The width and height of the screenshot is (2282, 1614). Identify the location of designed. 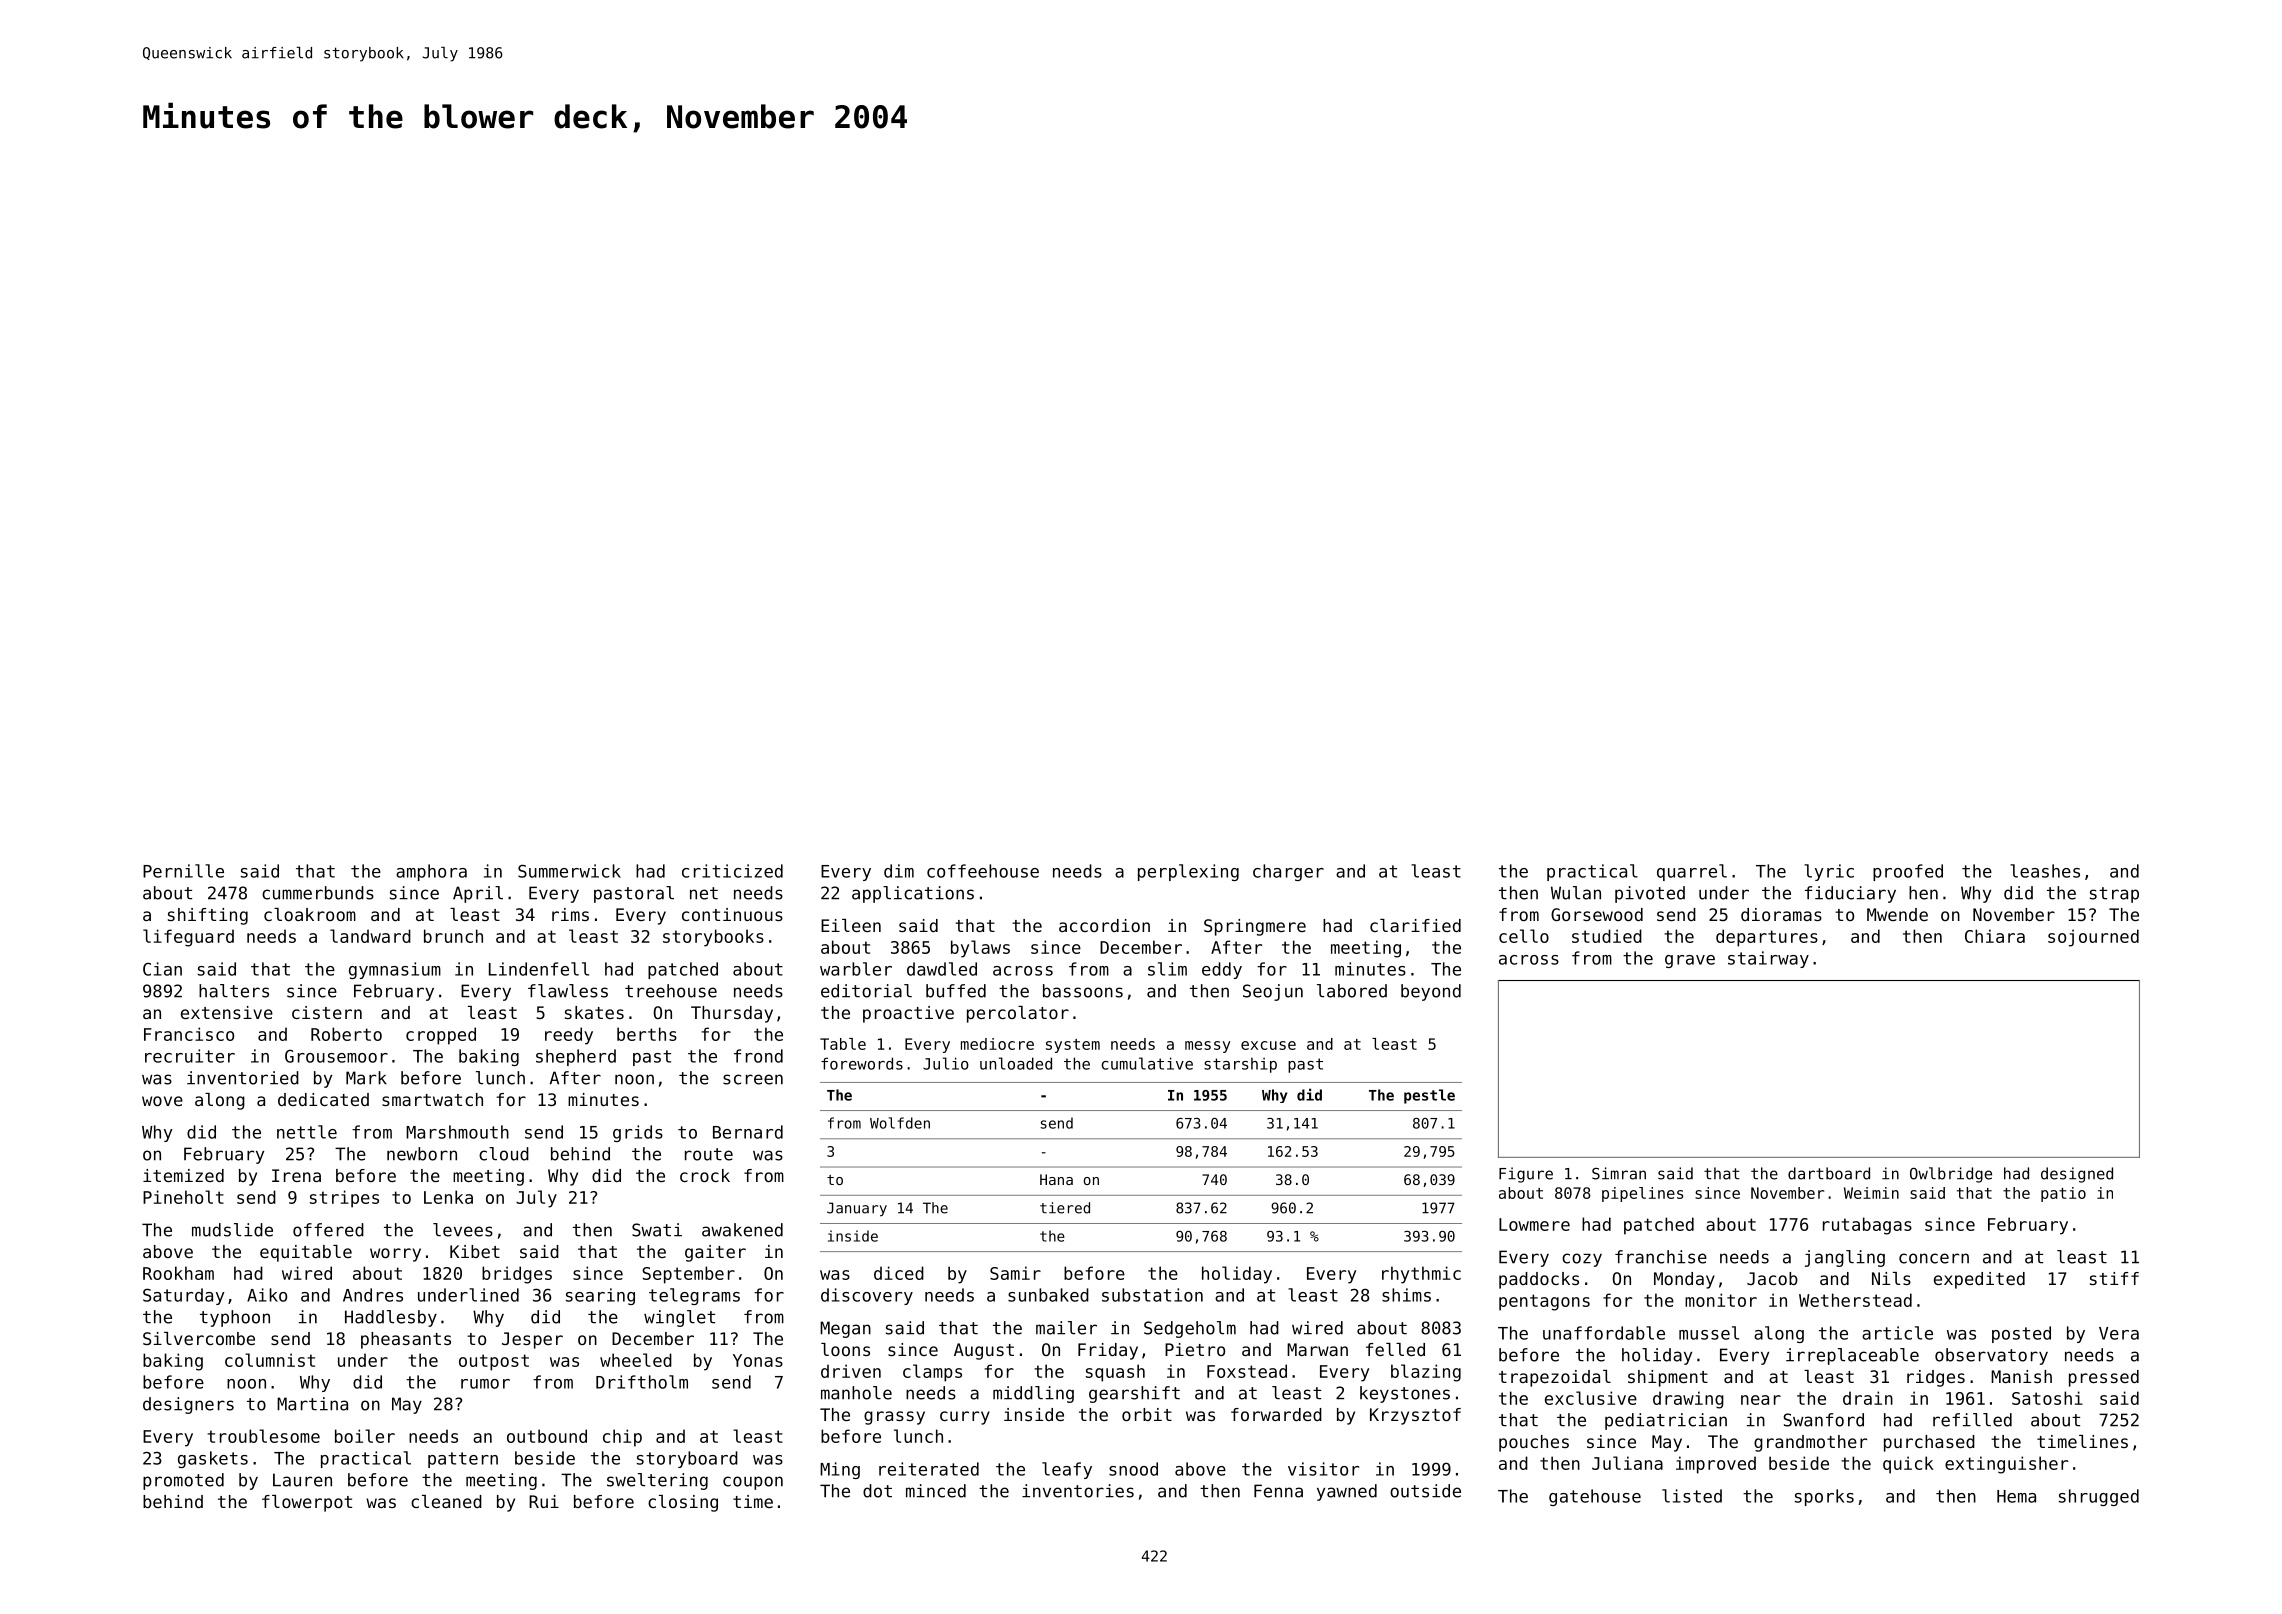
(2077, 1175).
